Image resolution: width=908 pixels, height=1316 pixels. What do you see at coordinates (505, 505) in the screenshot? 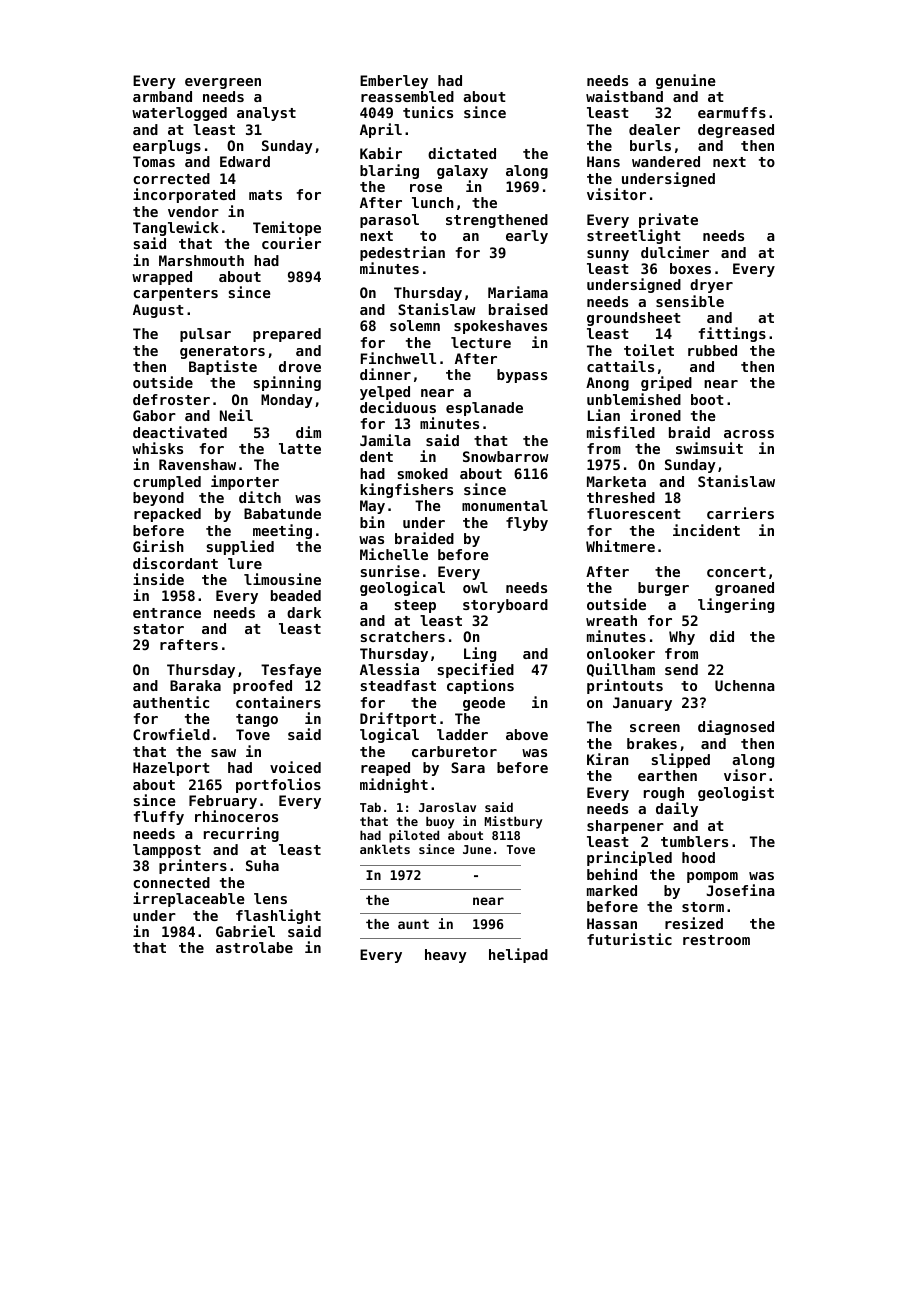
I see `monumental` at bounding box center [505, 505].
